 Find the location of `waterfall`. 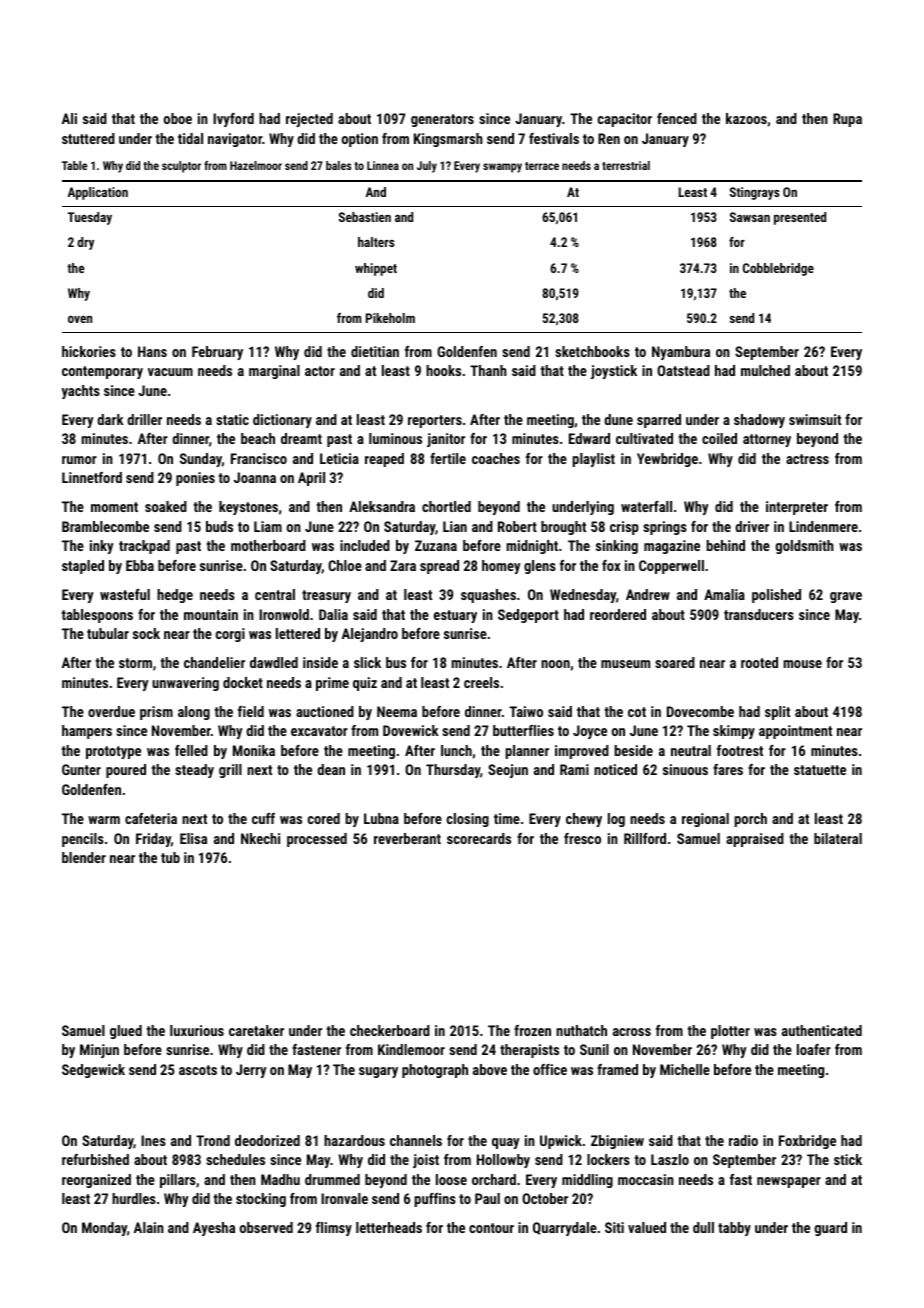

waterfall is located at coordinates (646, 506).
